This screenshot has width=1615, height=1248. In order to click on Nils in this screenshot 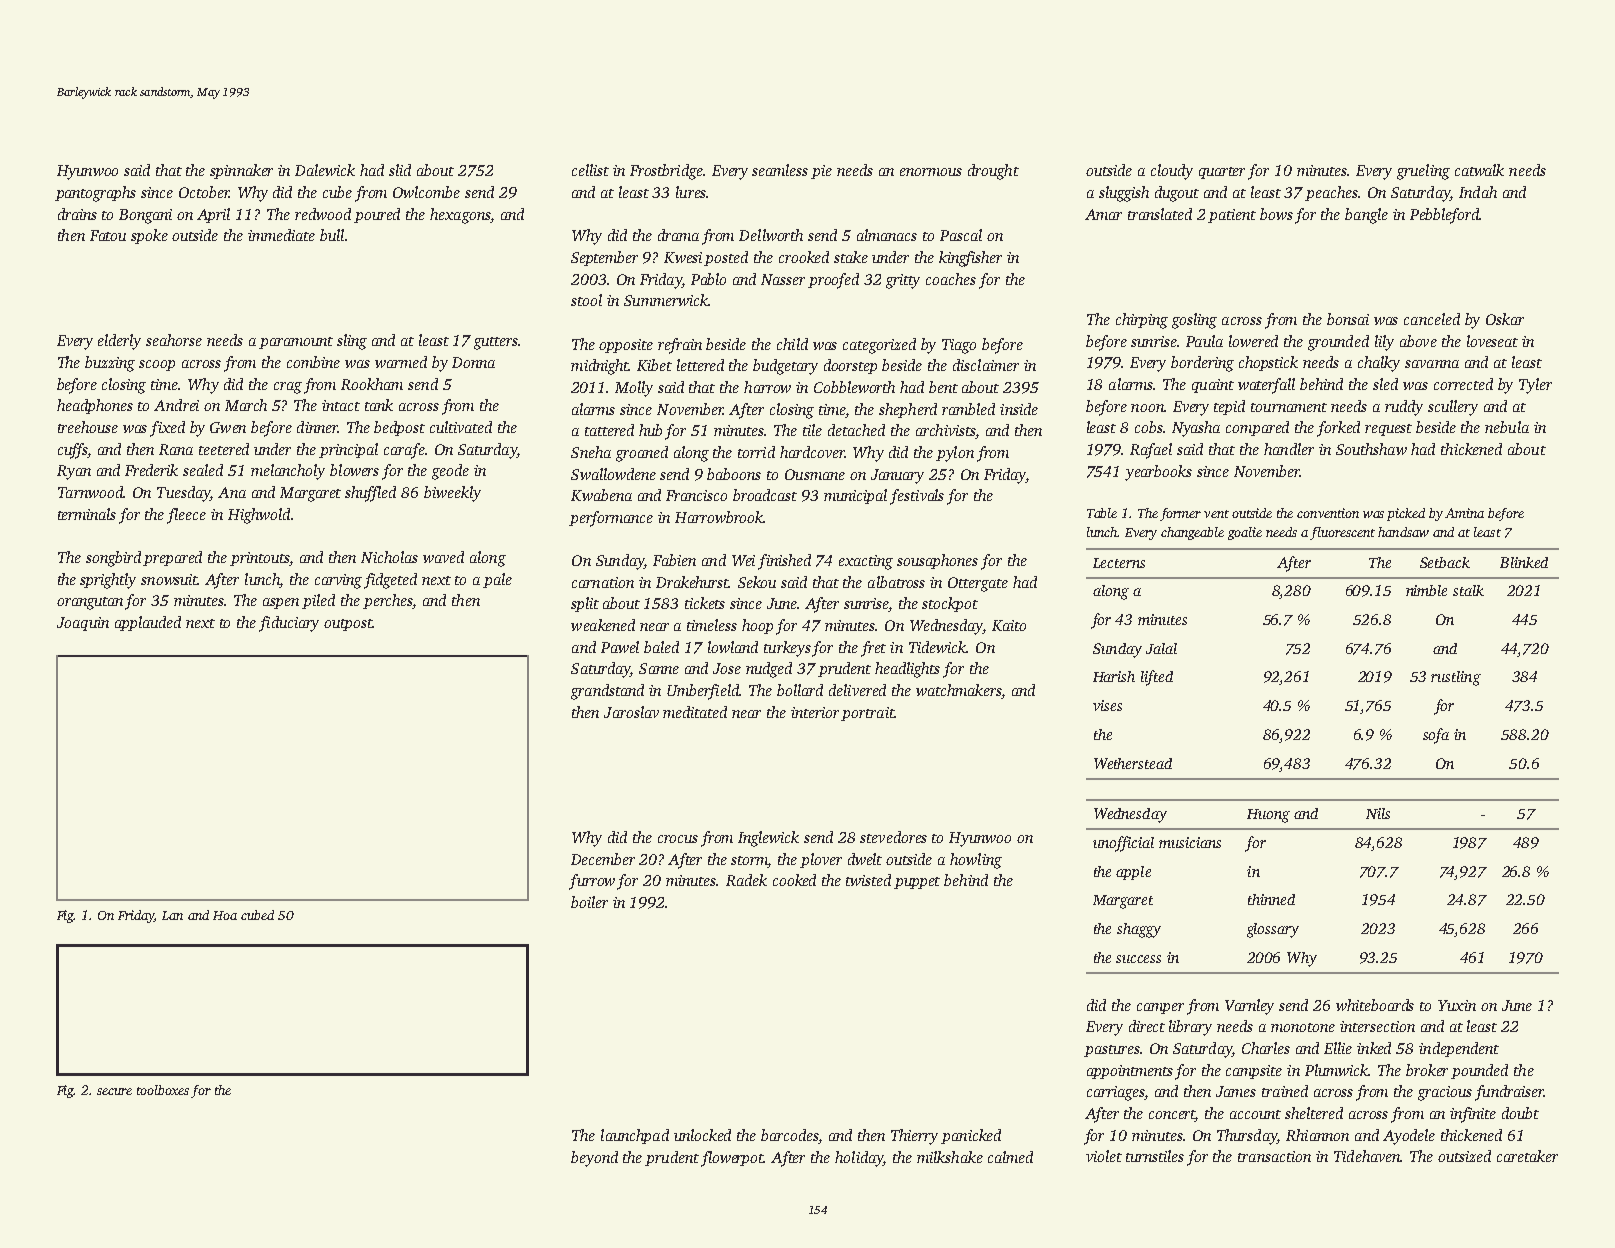, I will do `click(1378, 813)`.
